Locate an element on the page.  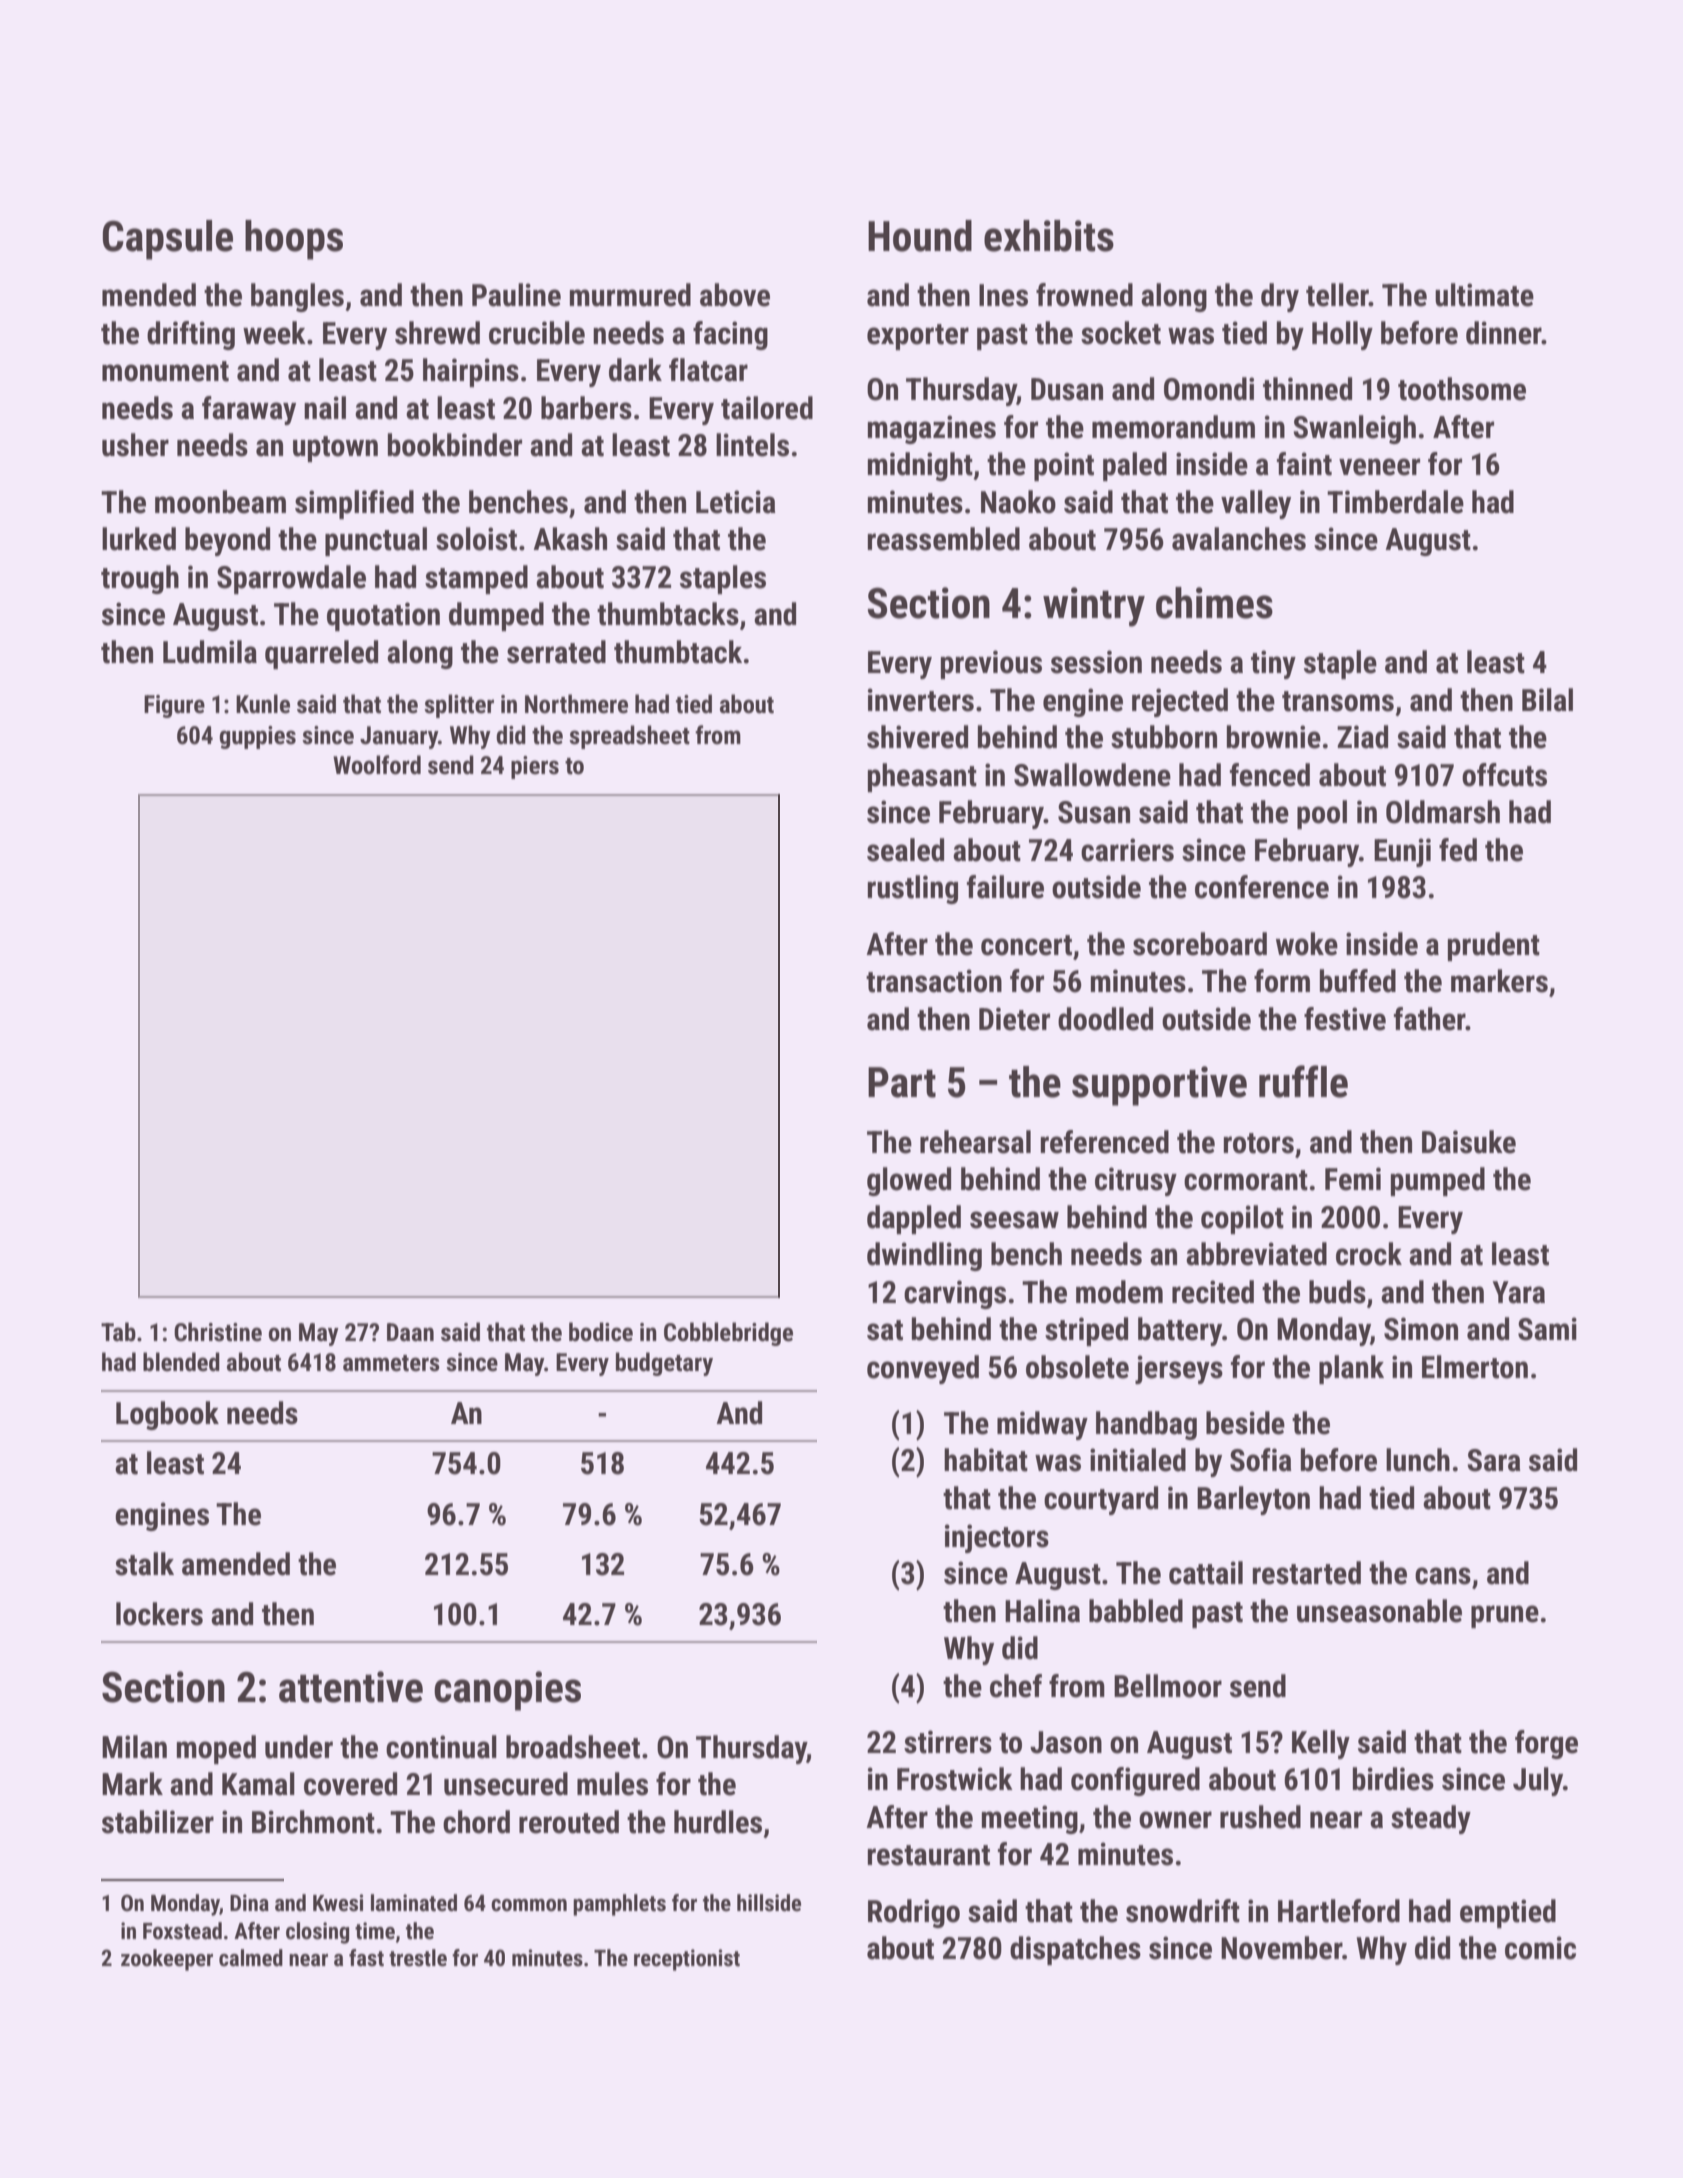
Yara is located at coordinates (1518, 1292).
